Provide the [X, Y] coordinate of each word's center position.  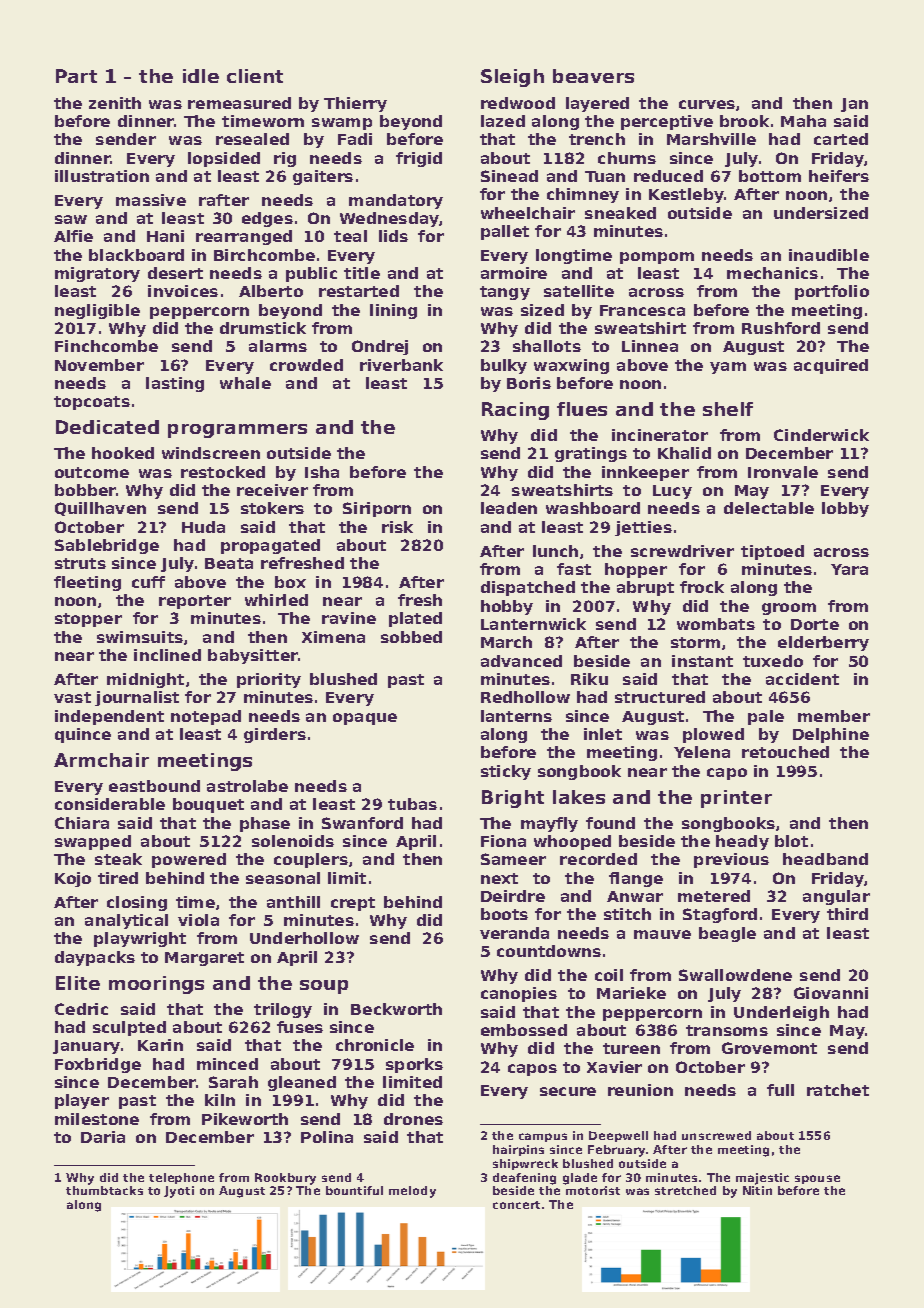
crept [353, 904]
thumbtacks [104, 1190]
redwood [518, 103]
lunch [555, 551]
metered [714, 896]
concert [516, 1205]
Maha [803, 121]
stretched [685, 1190]
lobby [845, 509]
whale [245, 383]
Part [76, 76]
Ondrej [380, 347]
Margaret [204, 959]
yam [728, 368]
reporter [195, 602]
